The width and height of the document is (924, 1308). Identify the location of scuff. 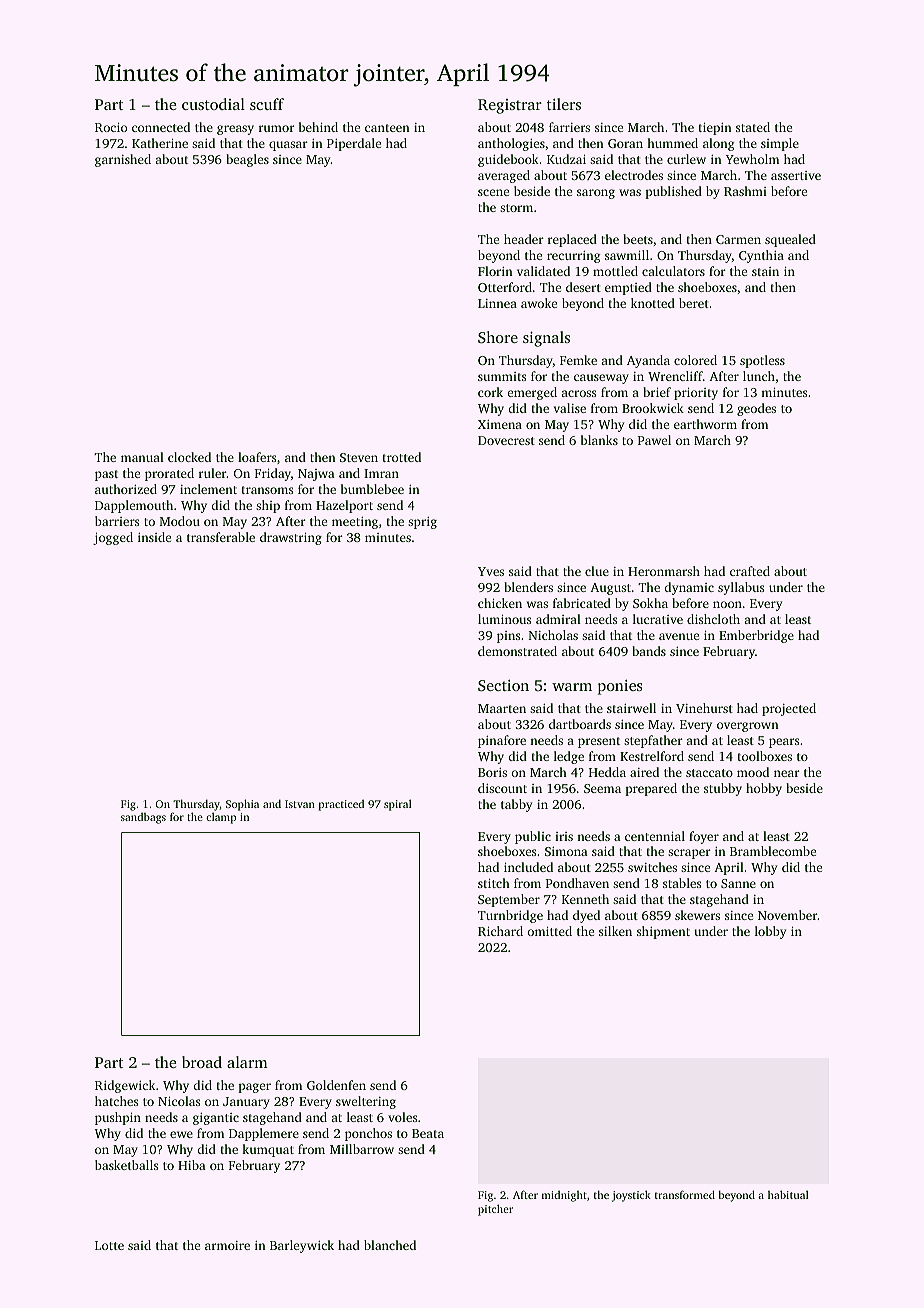
(267, 104).
